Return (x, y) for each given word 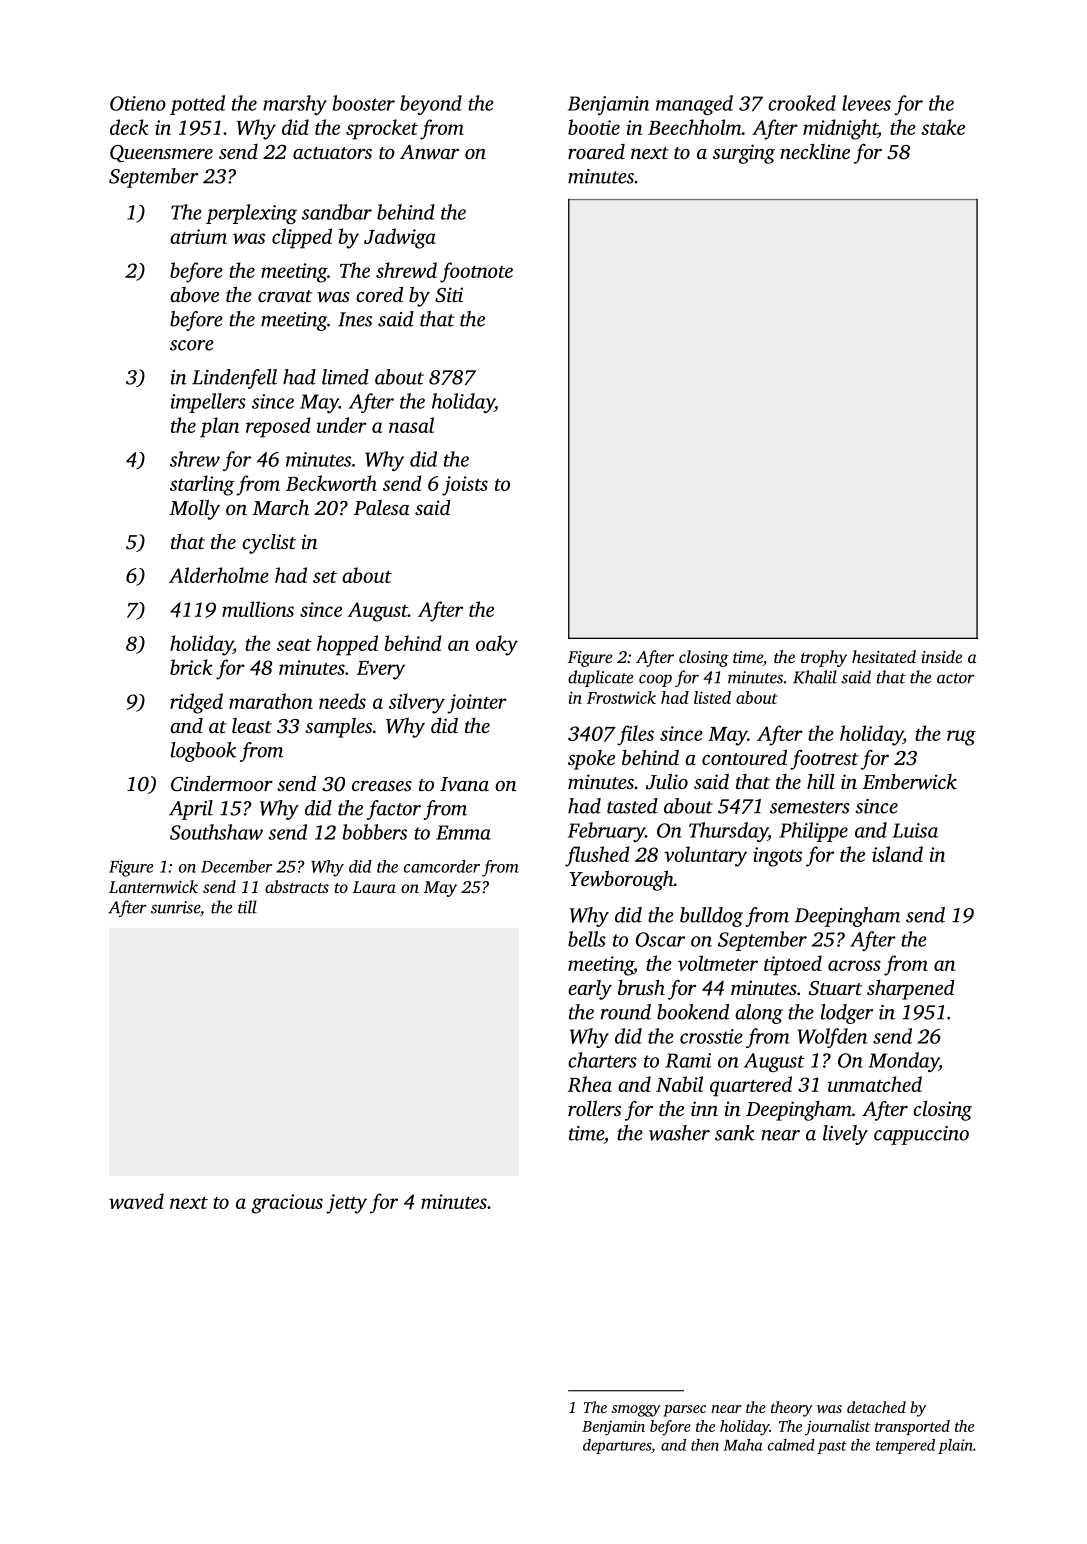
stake (943, 127)
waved (136, 1201)
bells (587, 939)
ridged (196, 703)
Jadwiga (400, 238)
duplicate (600, 678)
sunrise (175, 907)
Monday (903, 1062)
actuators (332, 153)
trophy (824, 658)
